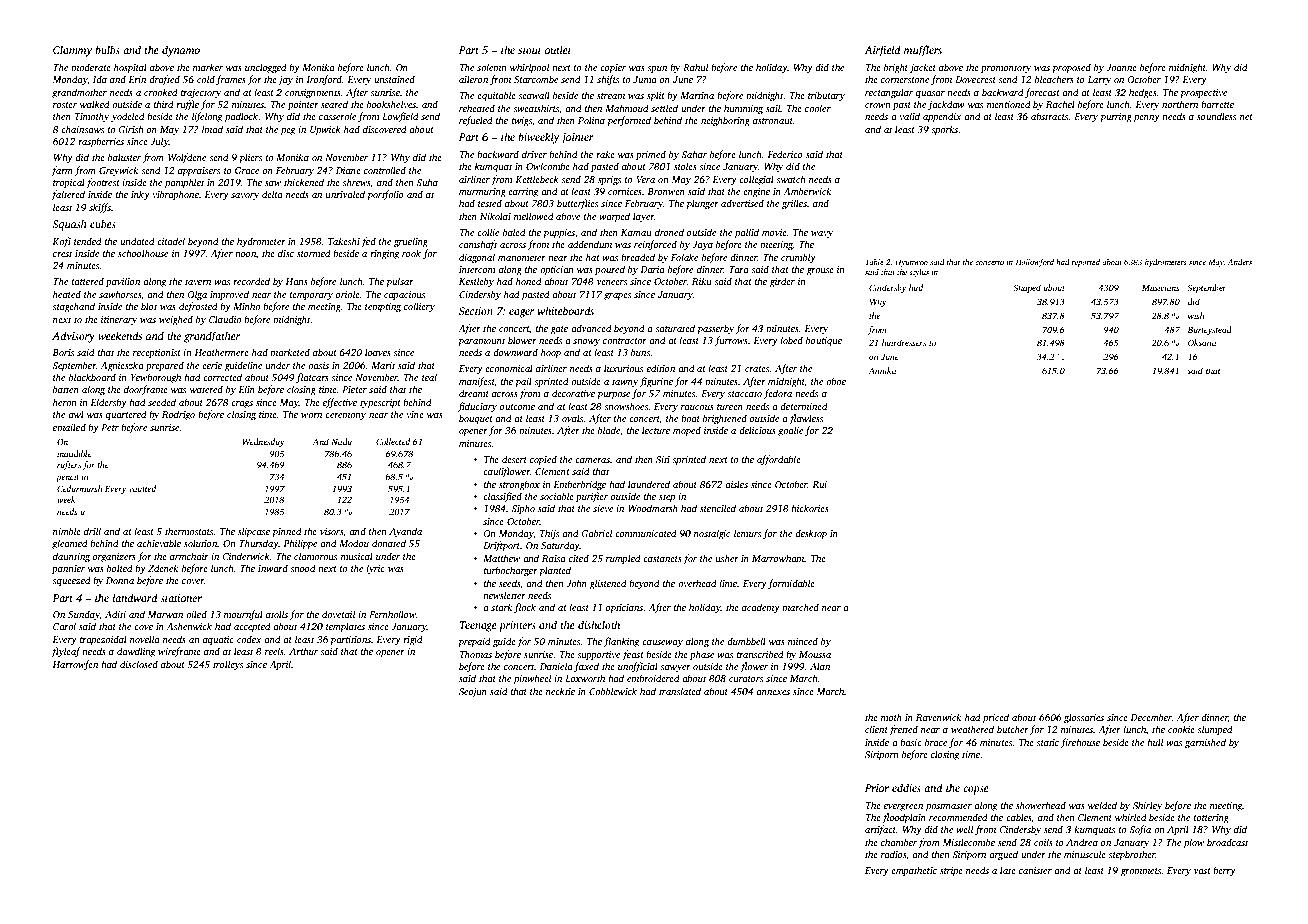  What do you see at coordinates (778, 558) in the image?
I see `Marrowham` at bounding box center [778, 558].
